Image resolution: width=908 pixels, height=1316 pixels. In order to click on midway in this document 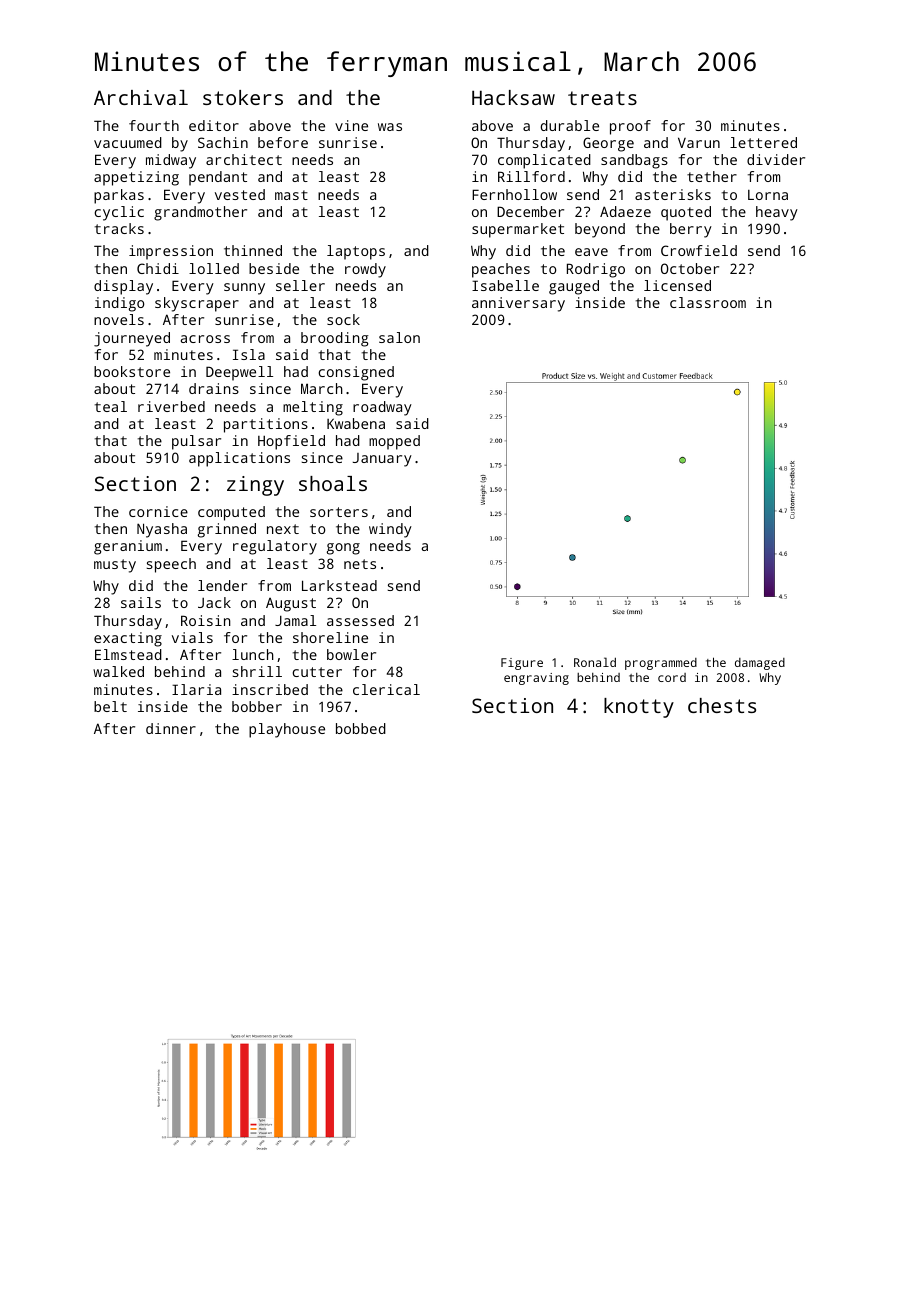, I will do `click(171, 161)`.
